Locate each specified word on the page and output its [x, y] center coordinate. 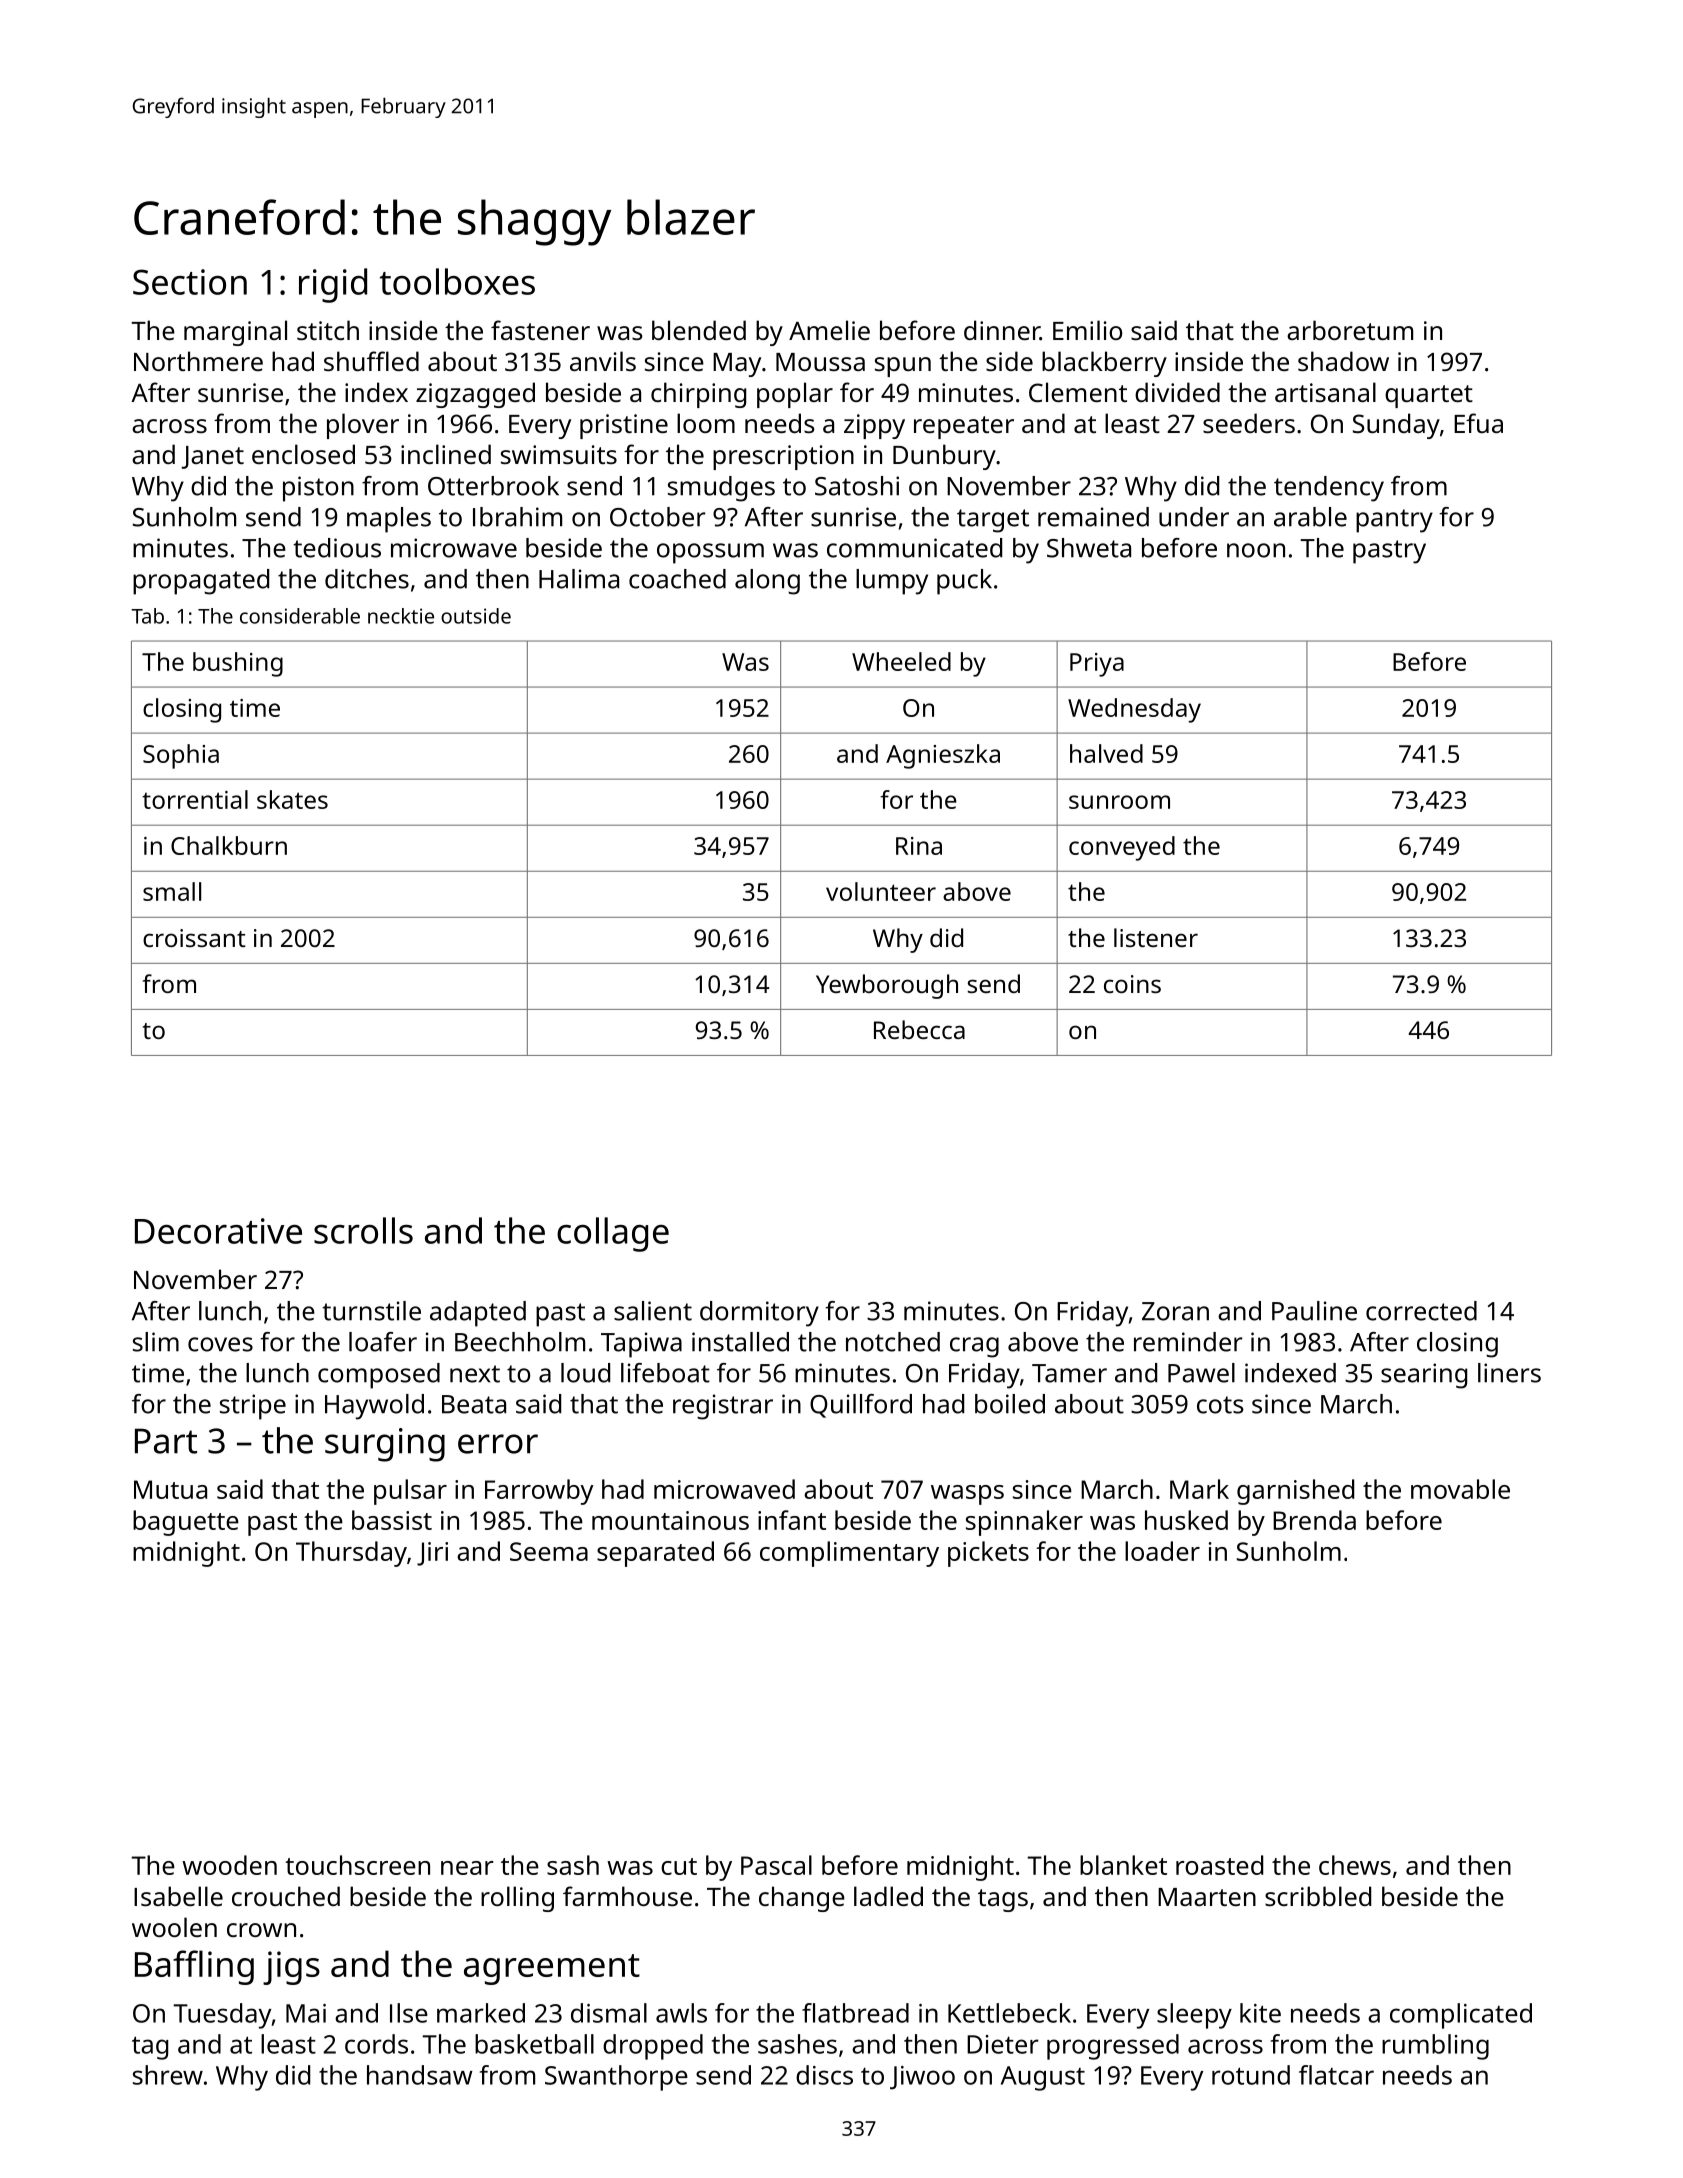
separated [655, 1554]
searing [1424, 1376]
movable [1460, 1489]
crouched [286, 1896]
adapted [478, 1314]
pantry [1394, 521]
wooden [229, 1865]
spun [903, 367]
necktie [401, 616]
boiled [1010, 1404]
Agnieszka [943, 756]
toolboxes [457, 281]
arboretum [1350, 330]
